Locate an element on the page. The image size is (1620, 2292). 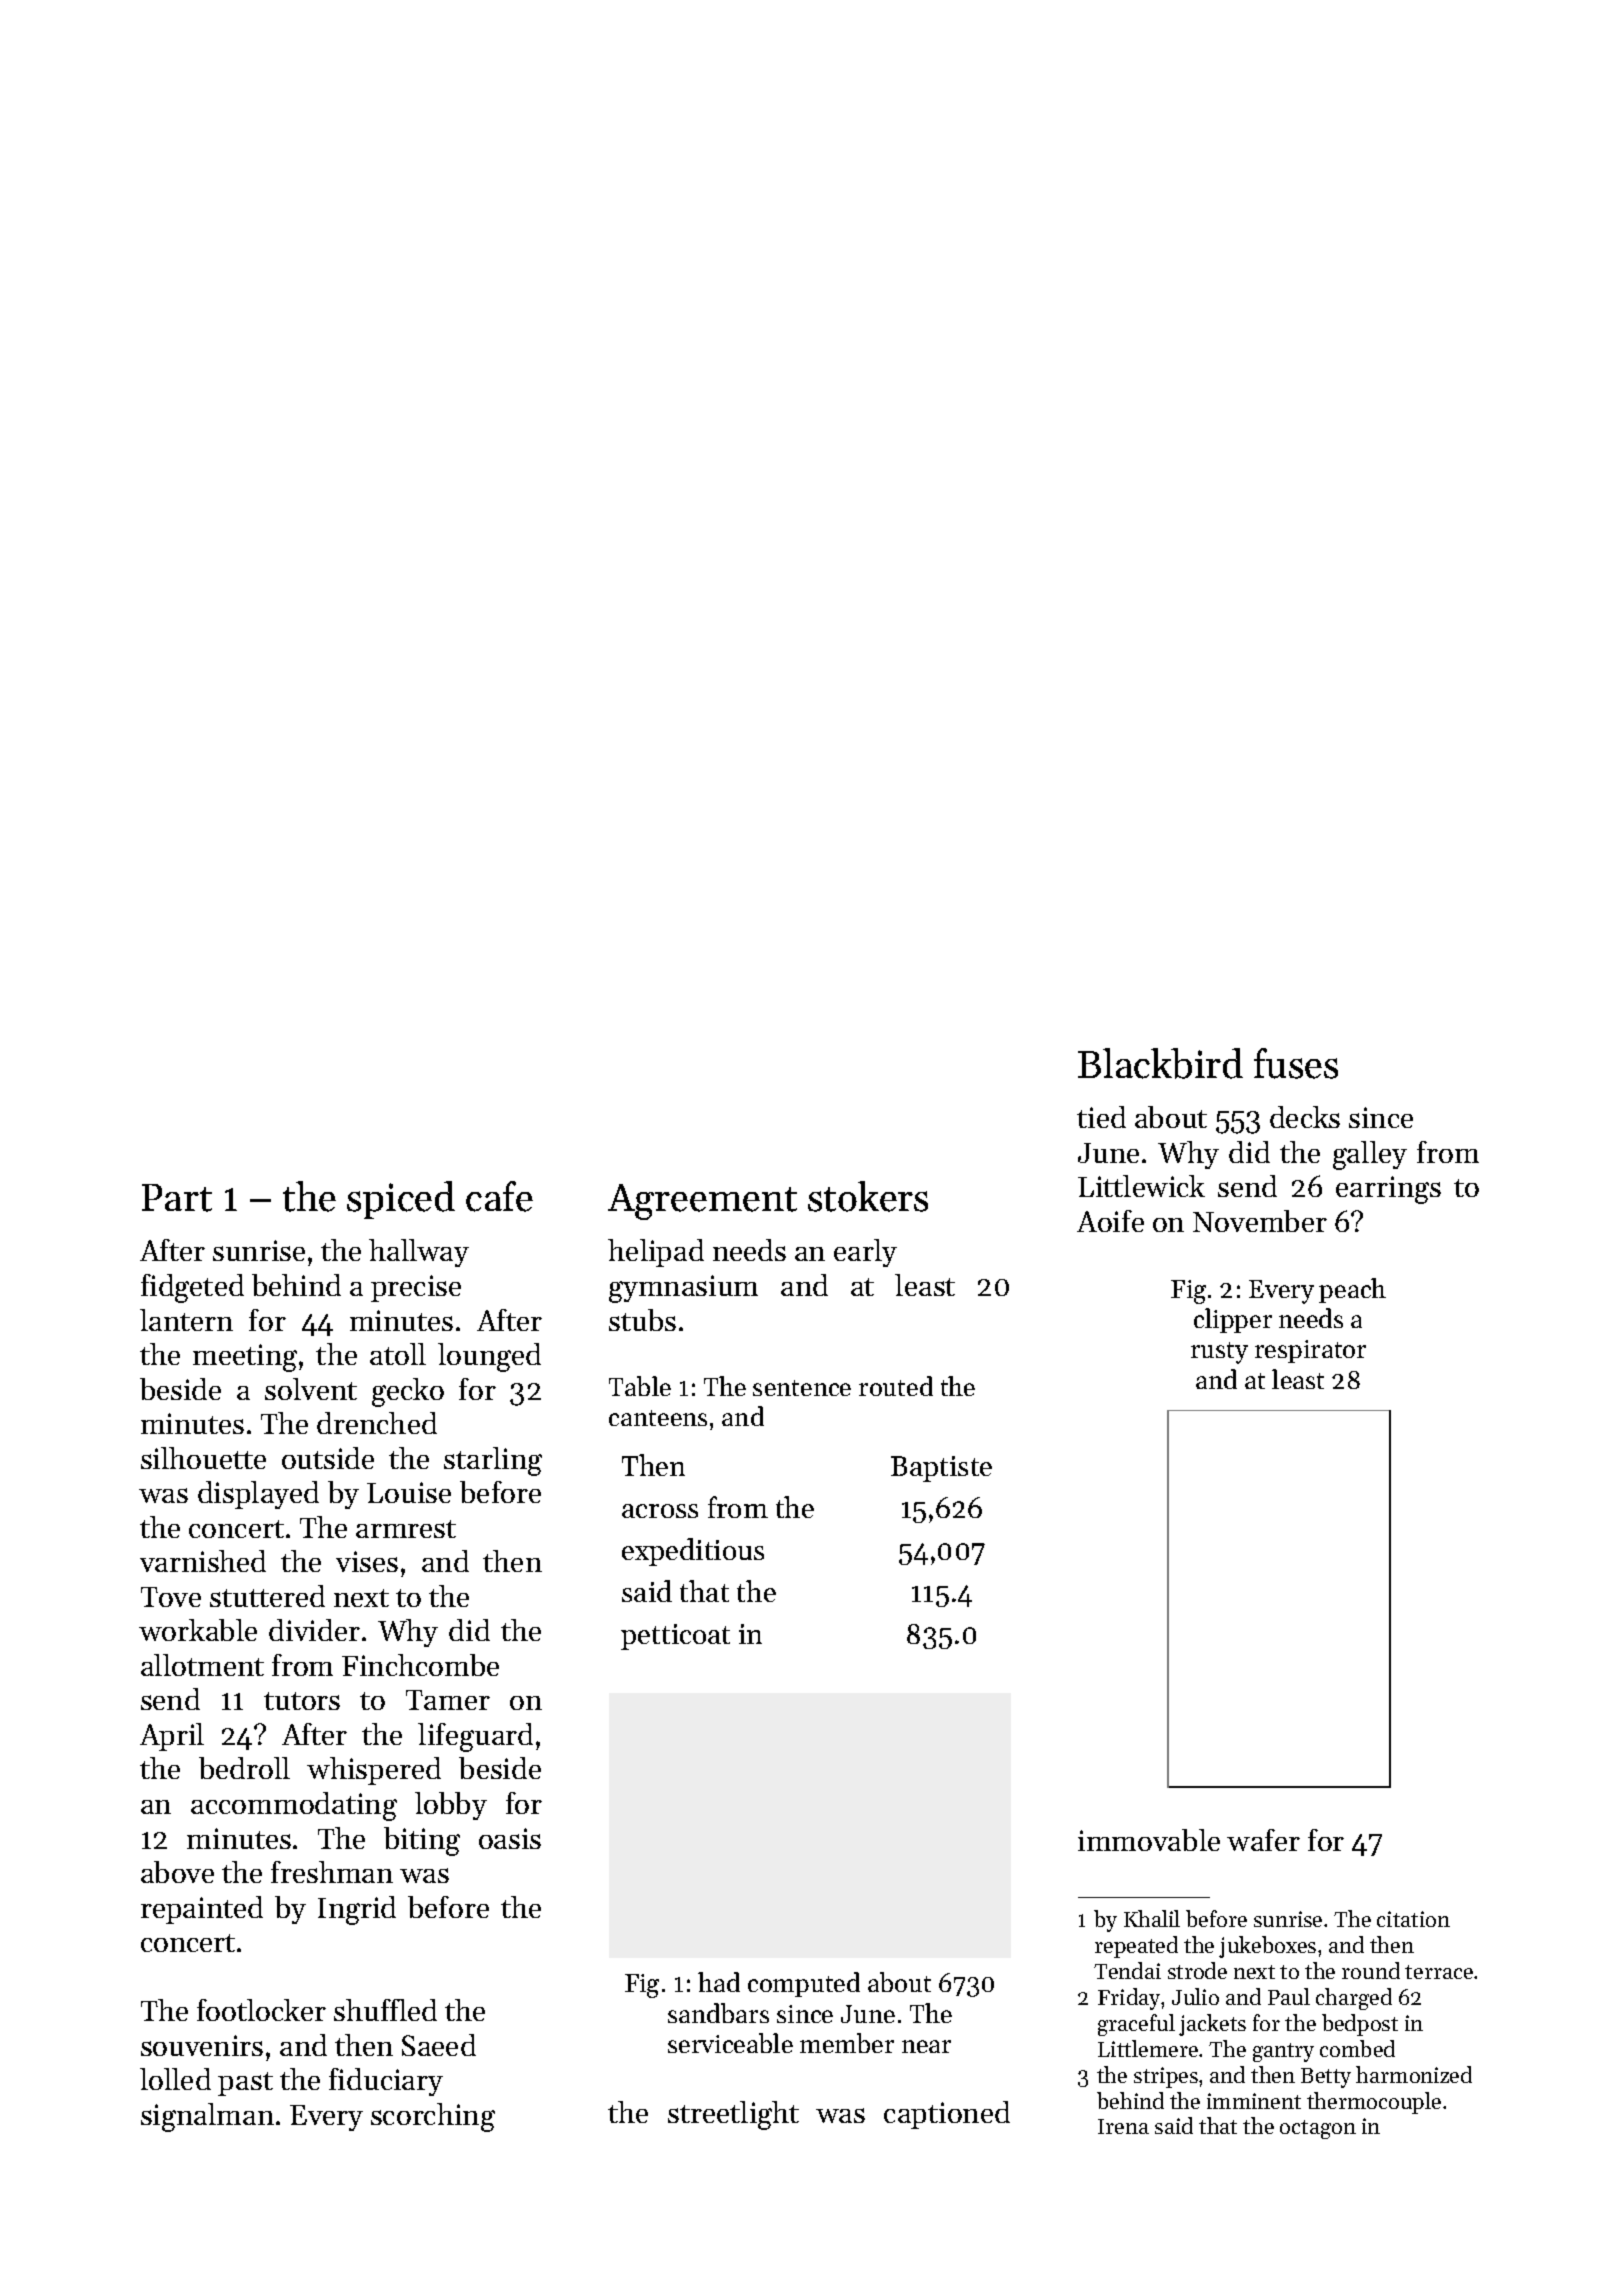
Paul is located at coordinates (1289, 1996).
